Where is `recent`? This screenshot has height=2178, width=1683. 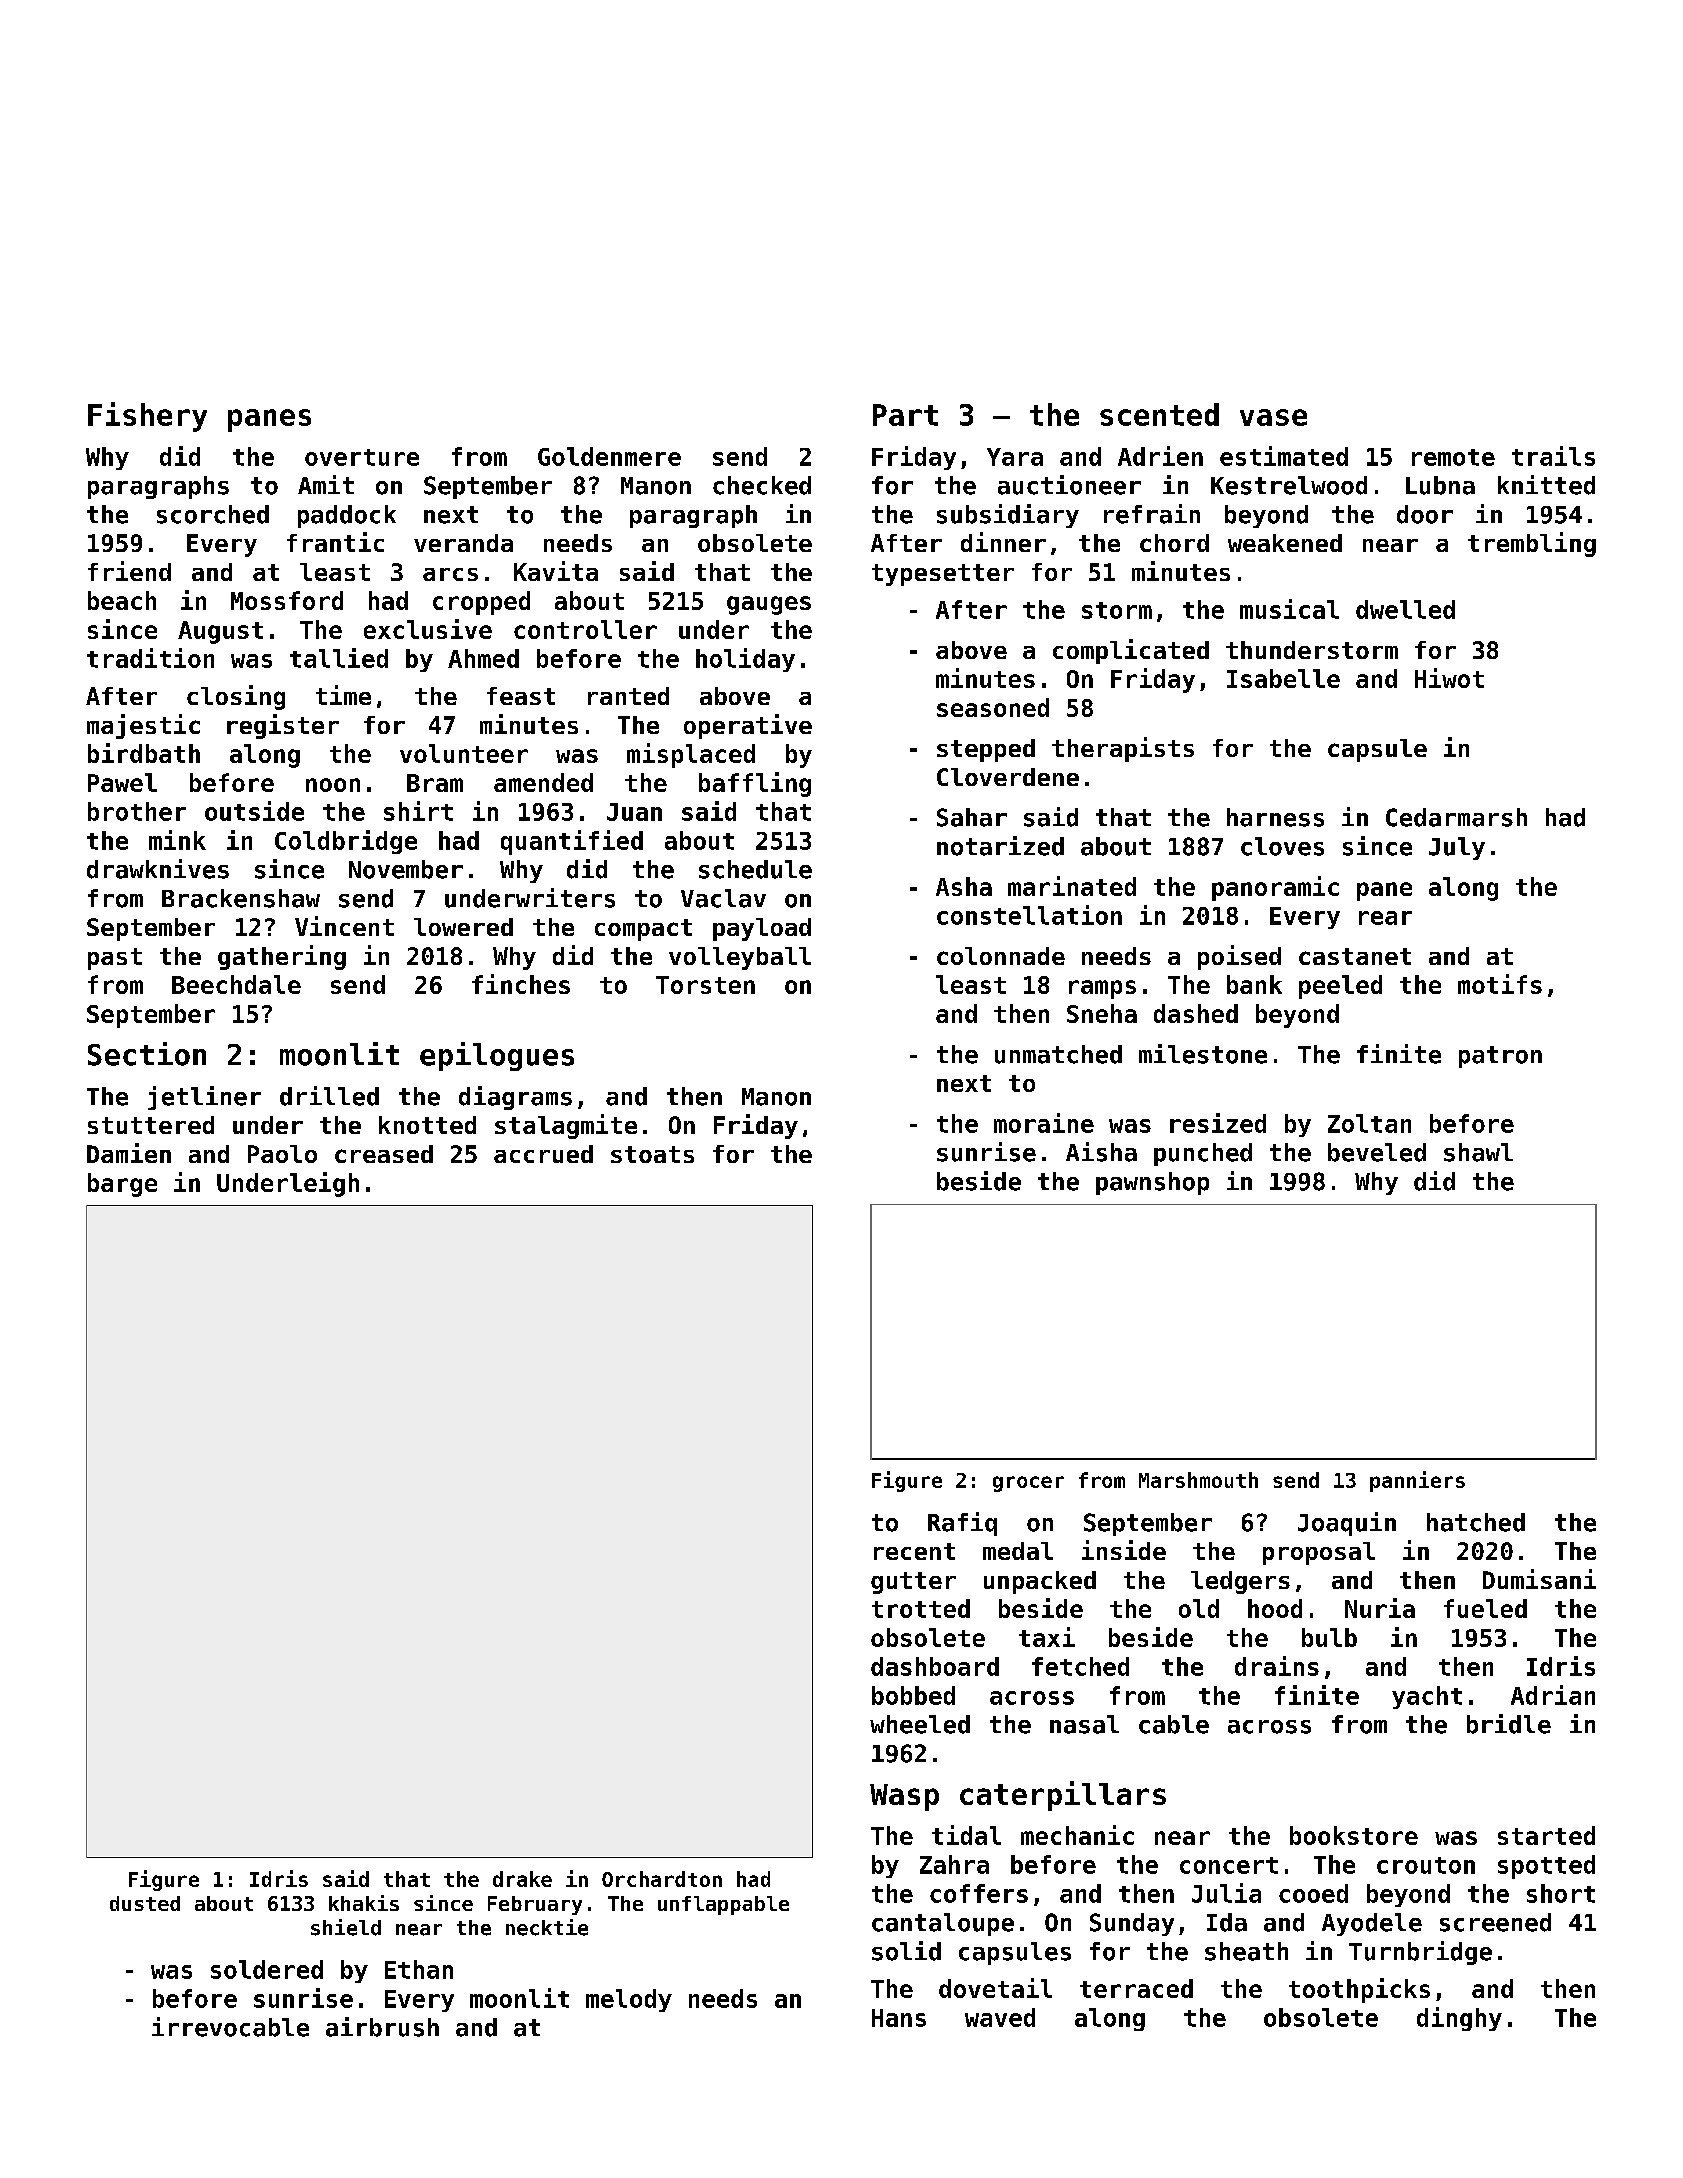 recent is located at coordinates (914, 1551).
